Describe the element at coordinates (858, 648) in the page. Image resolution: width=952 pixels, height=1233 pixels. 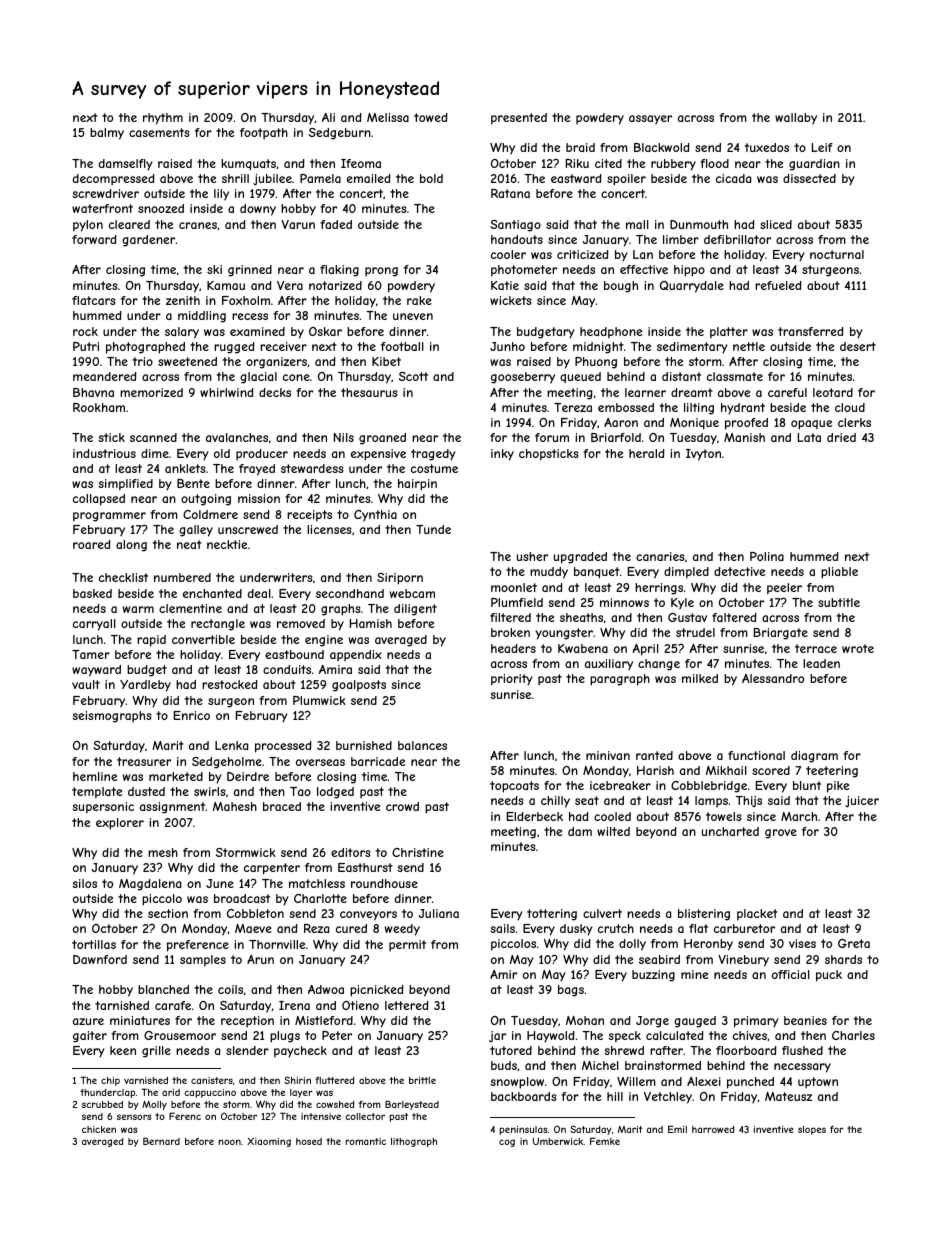
I see `wrote` at that location.
